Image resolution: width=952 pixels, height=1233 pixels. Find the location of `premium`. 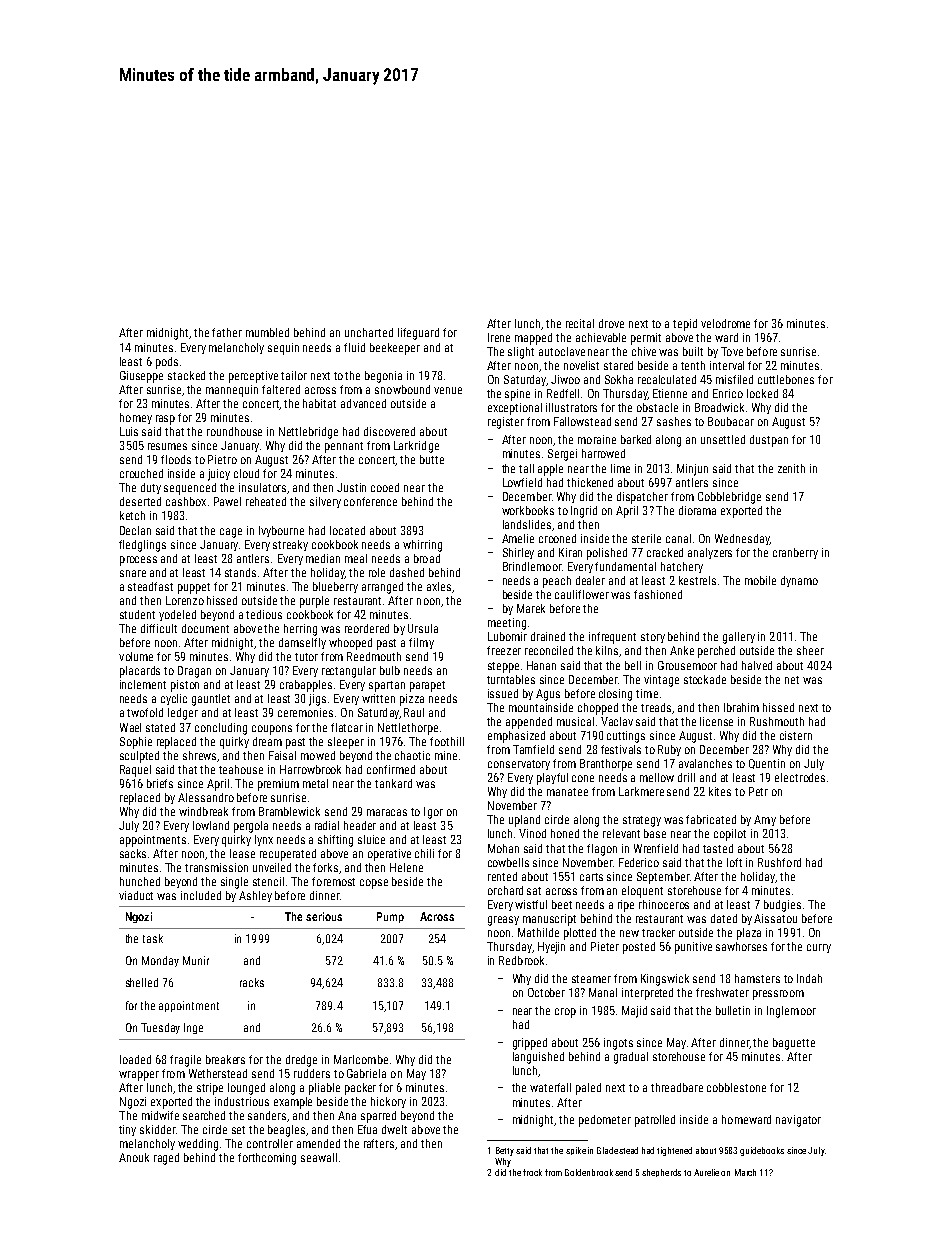

premium is located at coordinates (278, 785).
